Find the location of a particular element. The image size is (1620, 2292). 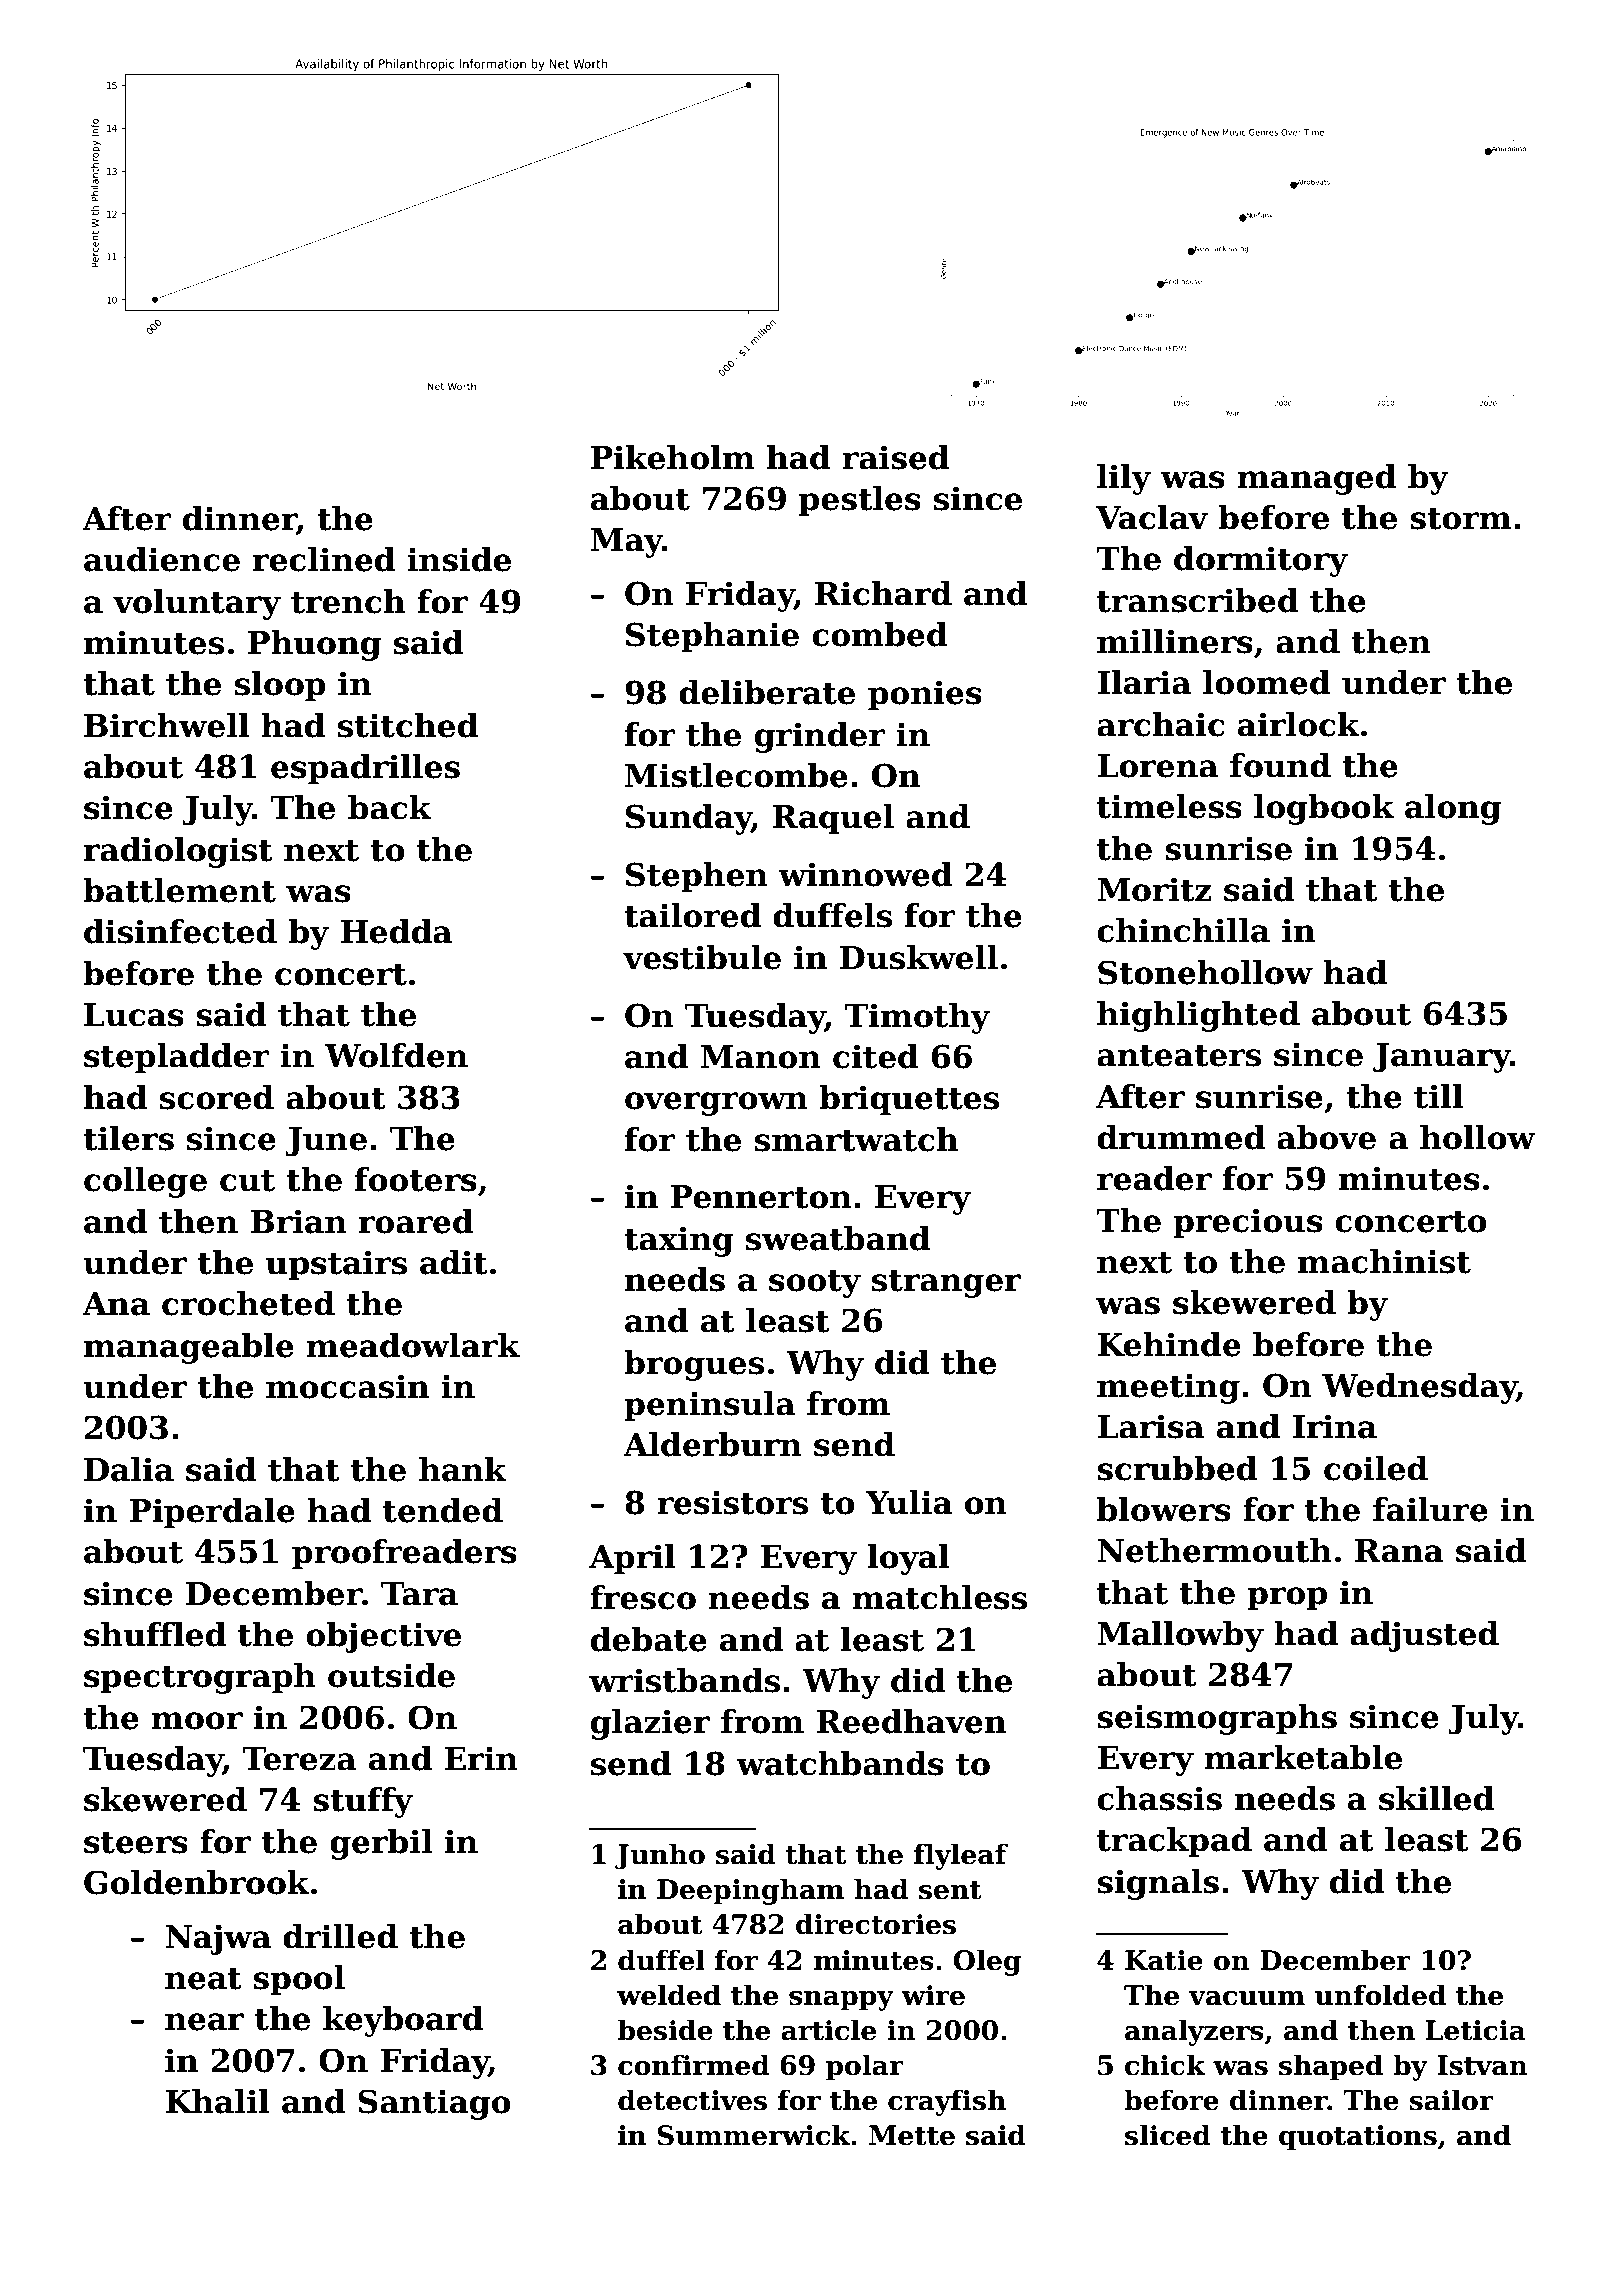

Hedda is located at coordinates (396, 931).
